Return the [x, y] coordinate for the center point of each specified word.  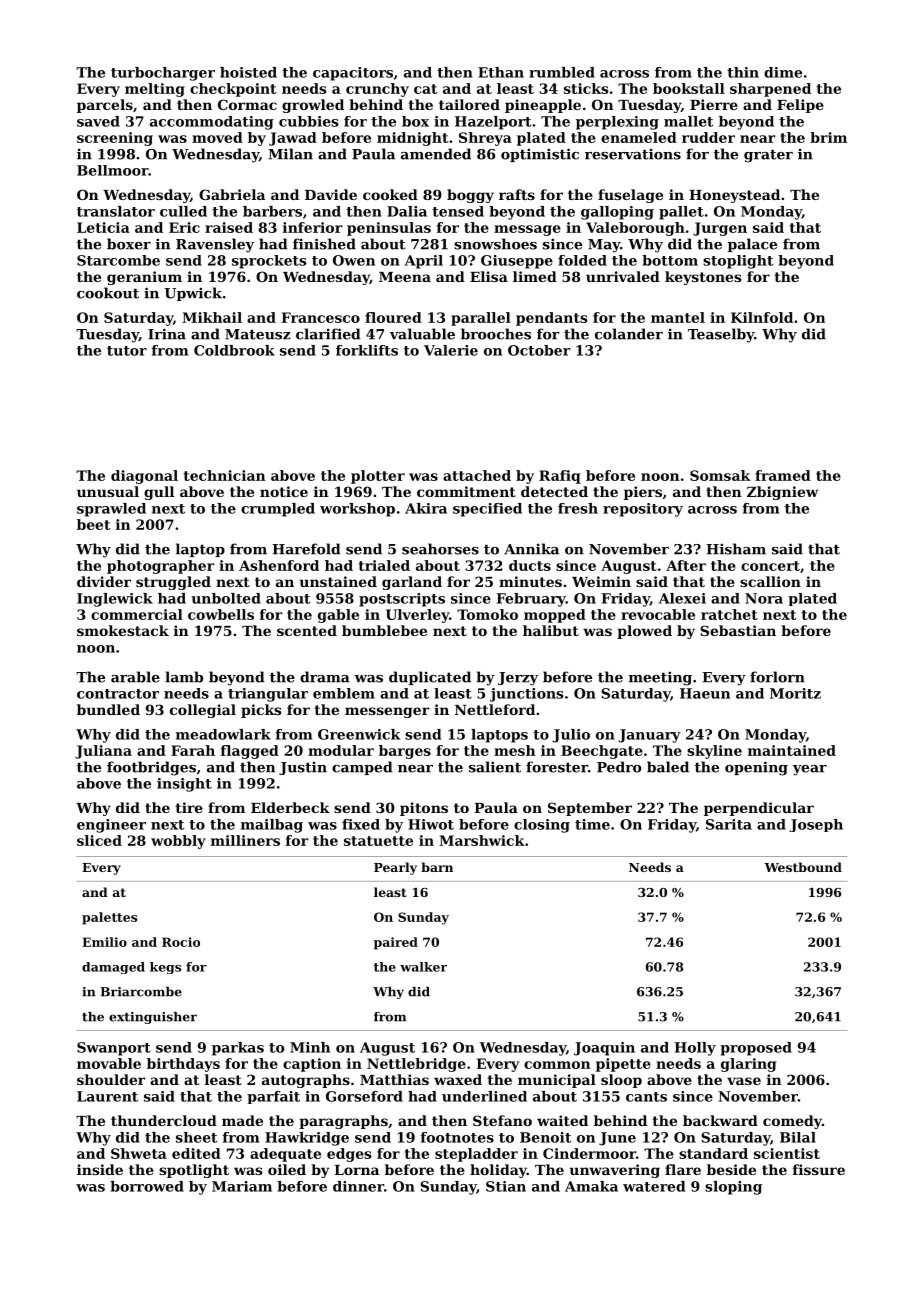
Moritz [795, 693]
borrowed [147, 1186]
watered [654, 1186]
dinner [358, 1186]
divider [104, 581]
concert [770, 566]
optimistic [540, 155]
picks [261, 711]
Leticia [103, 227]
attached [477, 475]
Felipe [800, 106]
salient [495, 767]
